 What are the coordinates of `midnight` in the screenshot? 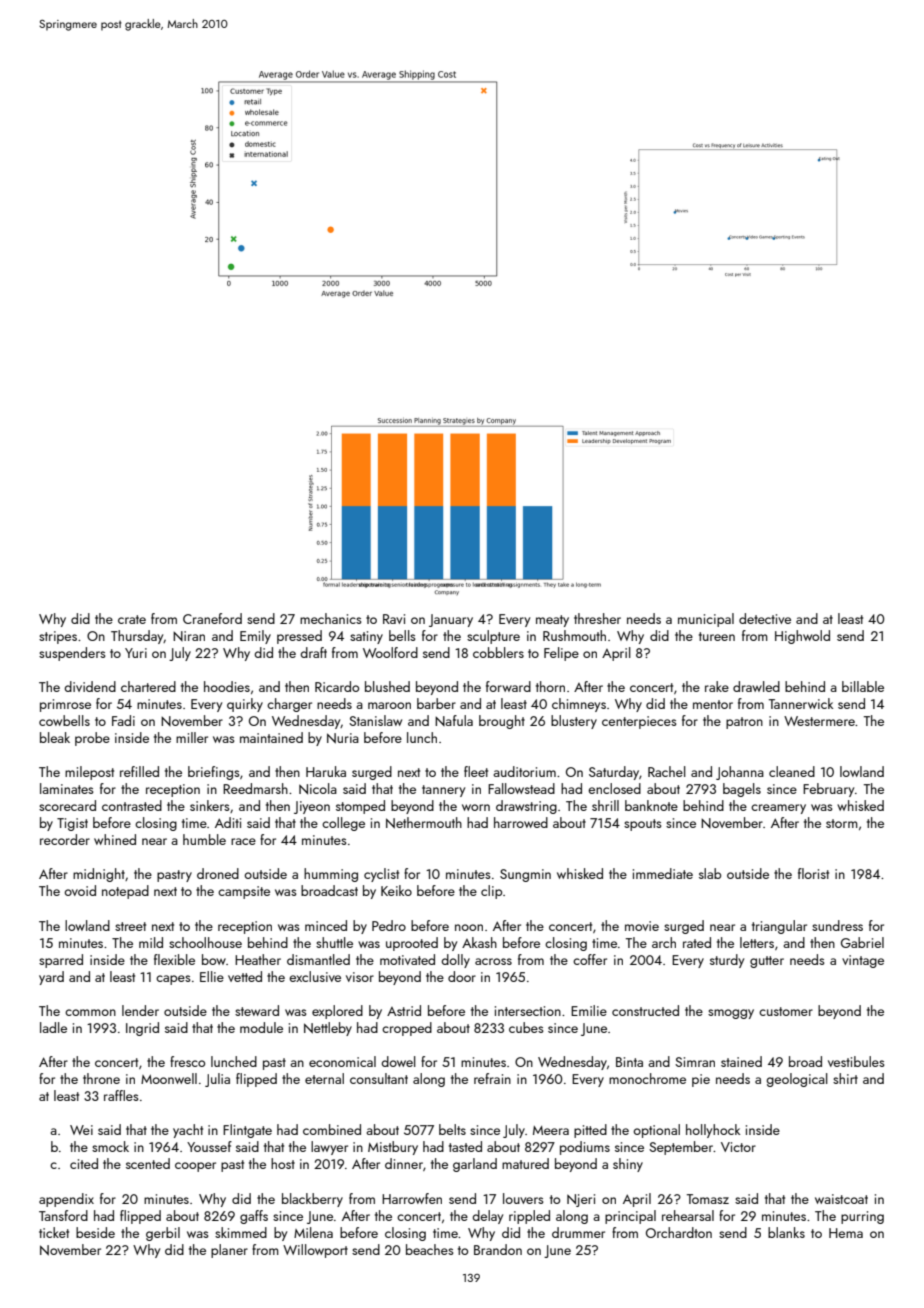 It's located at (99, 875).
